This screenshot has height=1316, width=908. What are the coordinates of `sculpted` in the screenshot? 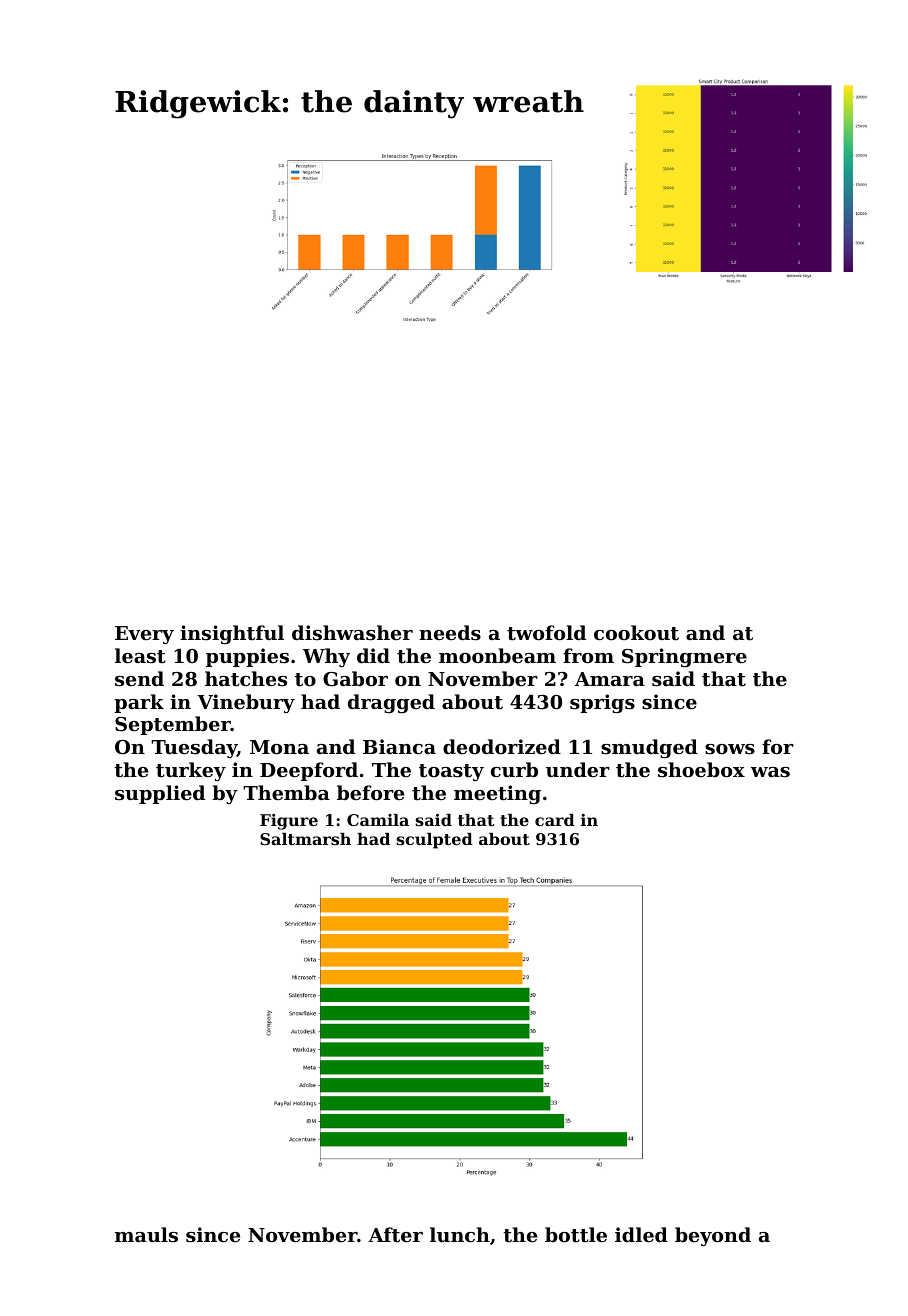 It's located at (434, 841).
